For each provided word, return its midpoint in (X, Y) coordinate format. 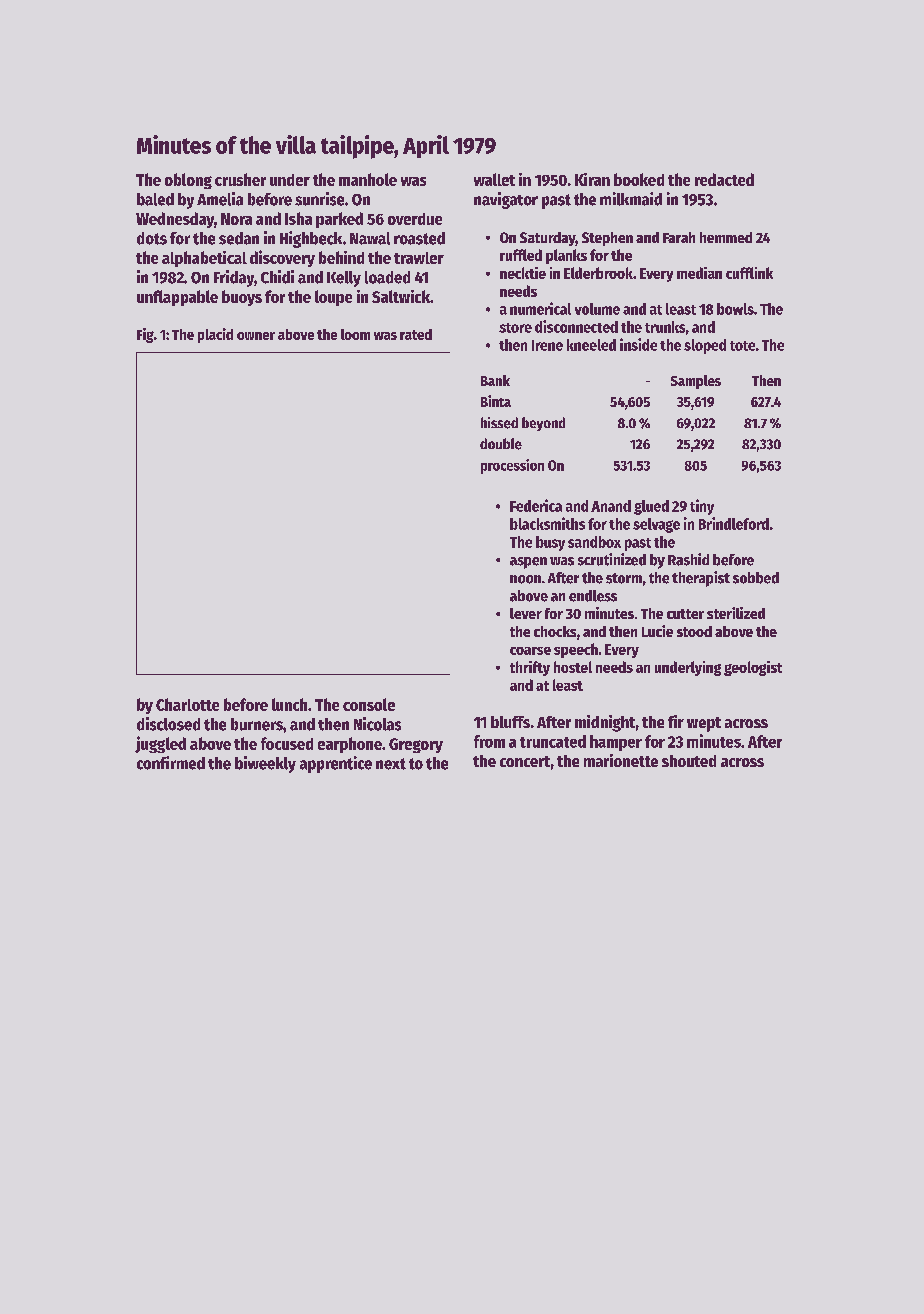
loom (355, 334)
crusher (240, 179)
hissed (499, 423)
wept (704, 724)
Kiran (592, 179)
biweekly (265, 764)
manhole (368, 179)
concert (525, 761)
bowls (735, 309)
